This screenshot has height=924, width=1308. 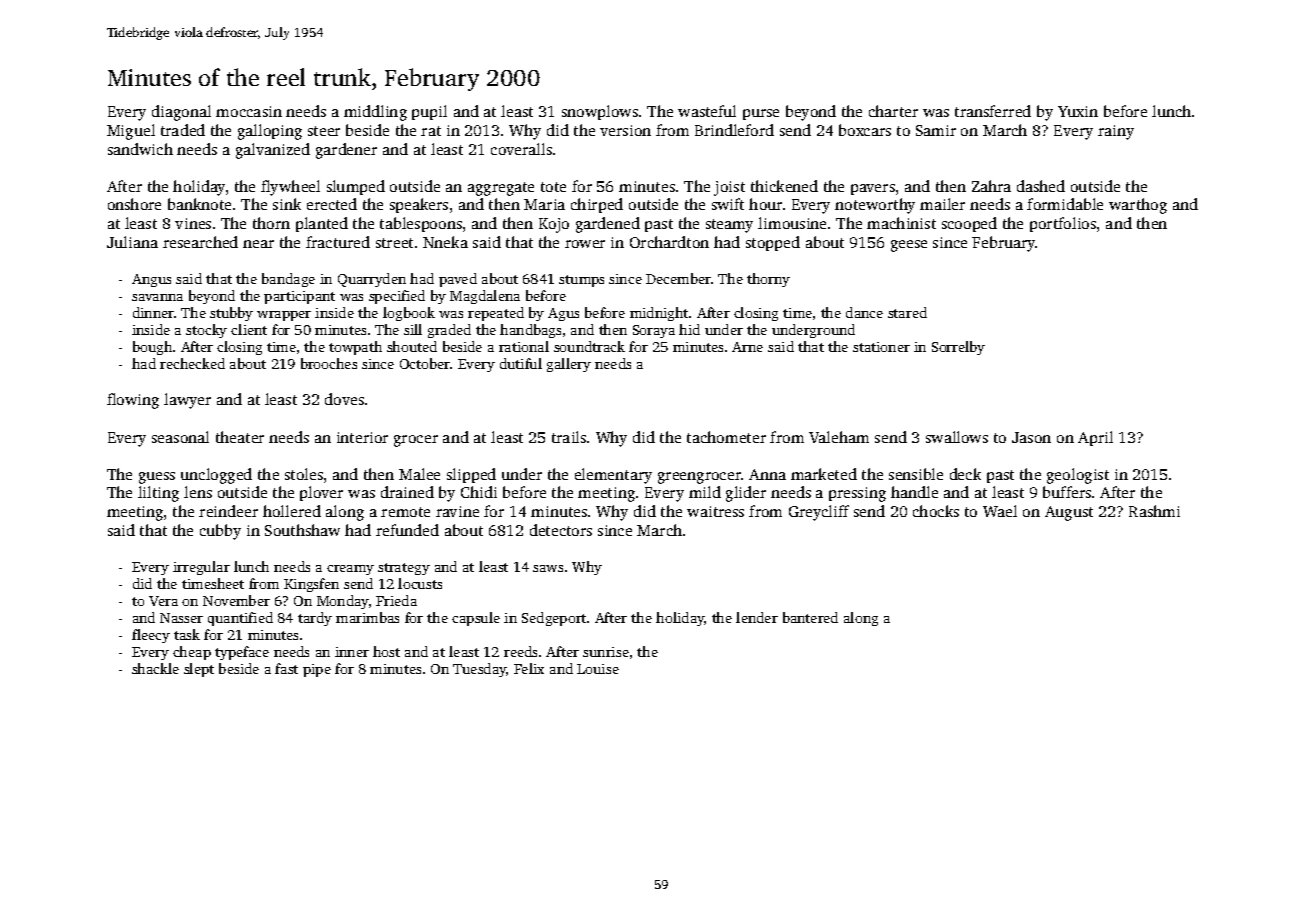 I want to click on version, so click(x=625, y=130).
